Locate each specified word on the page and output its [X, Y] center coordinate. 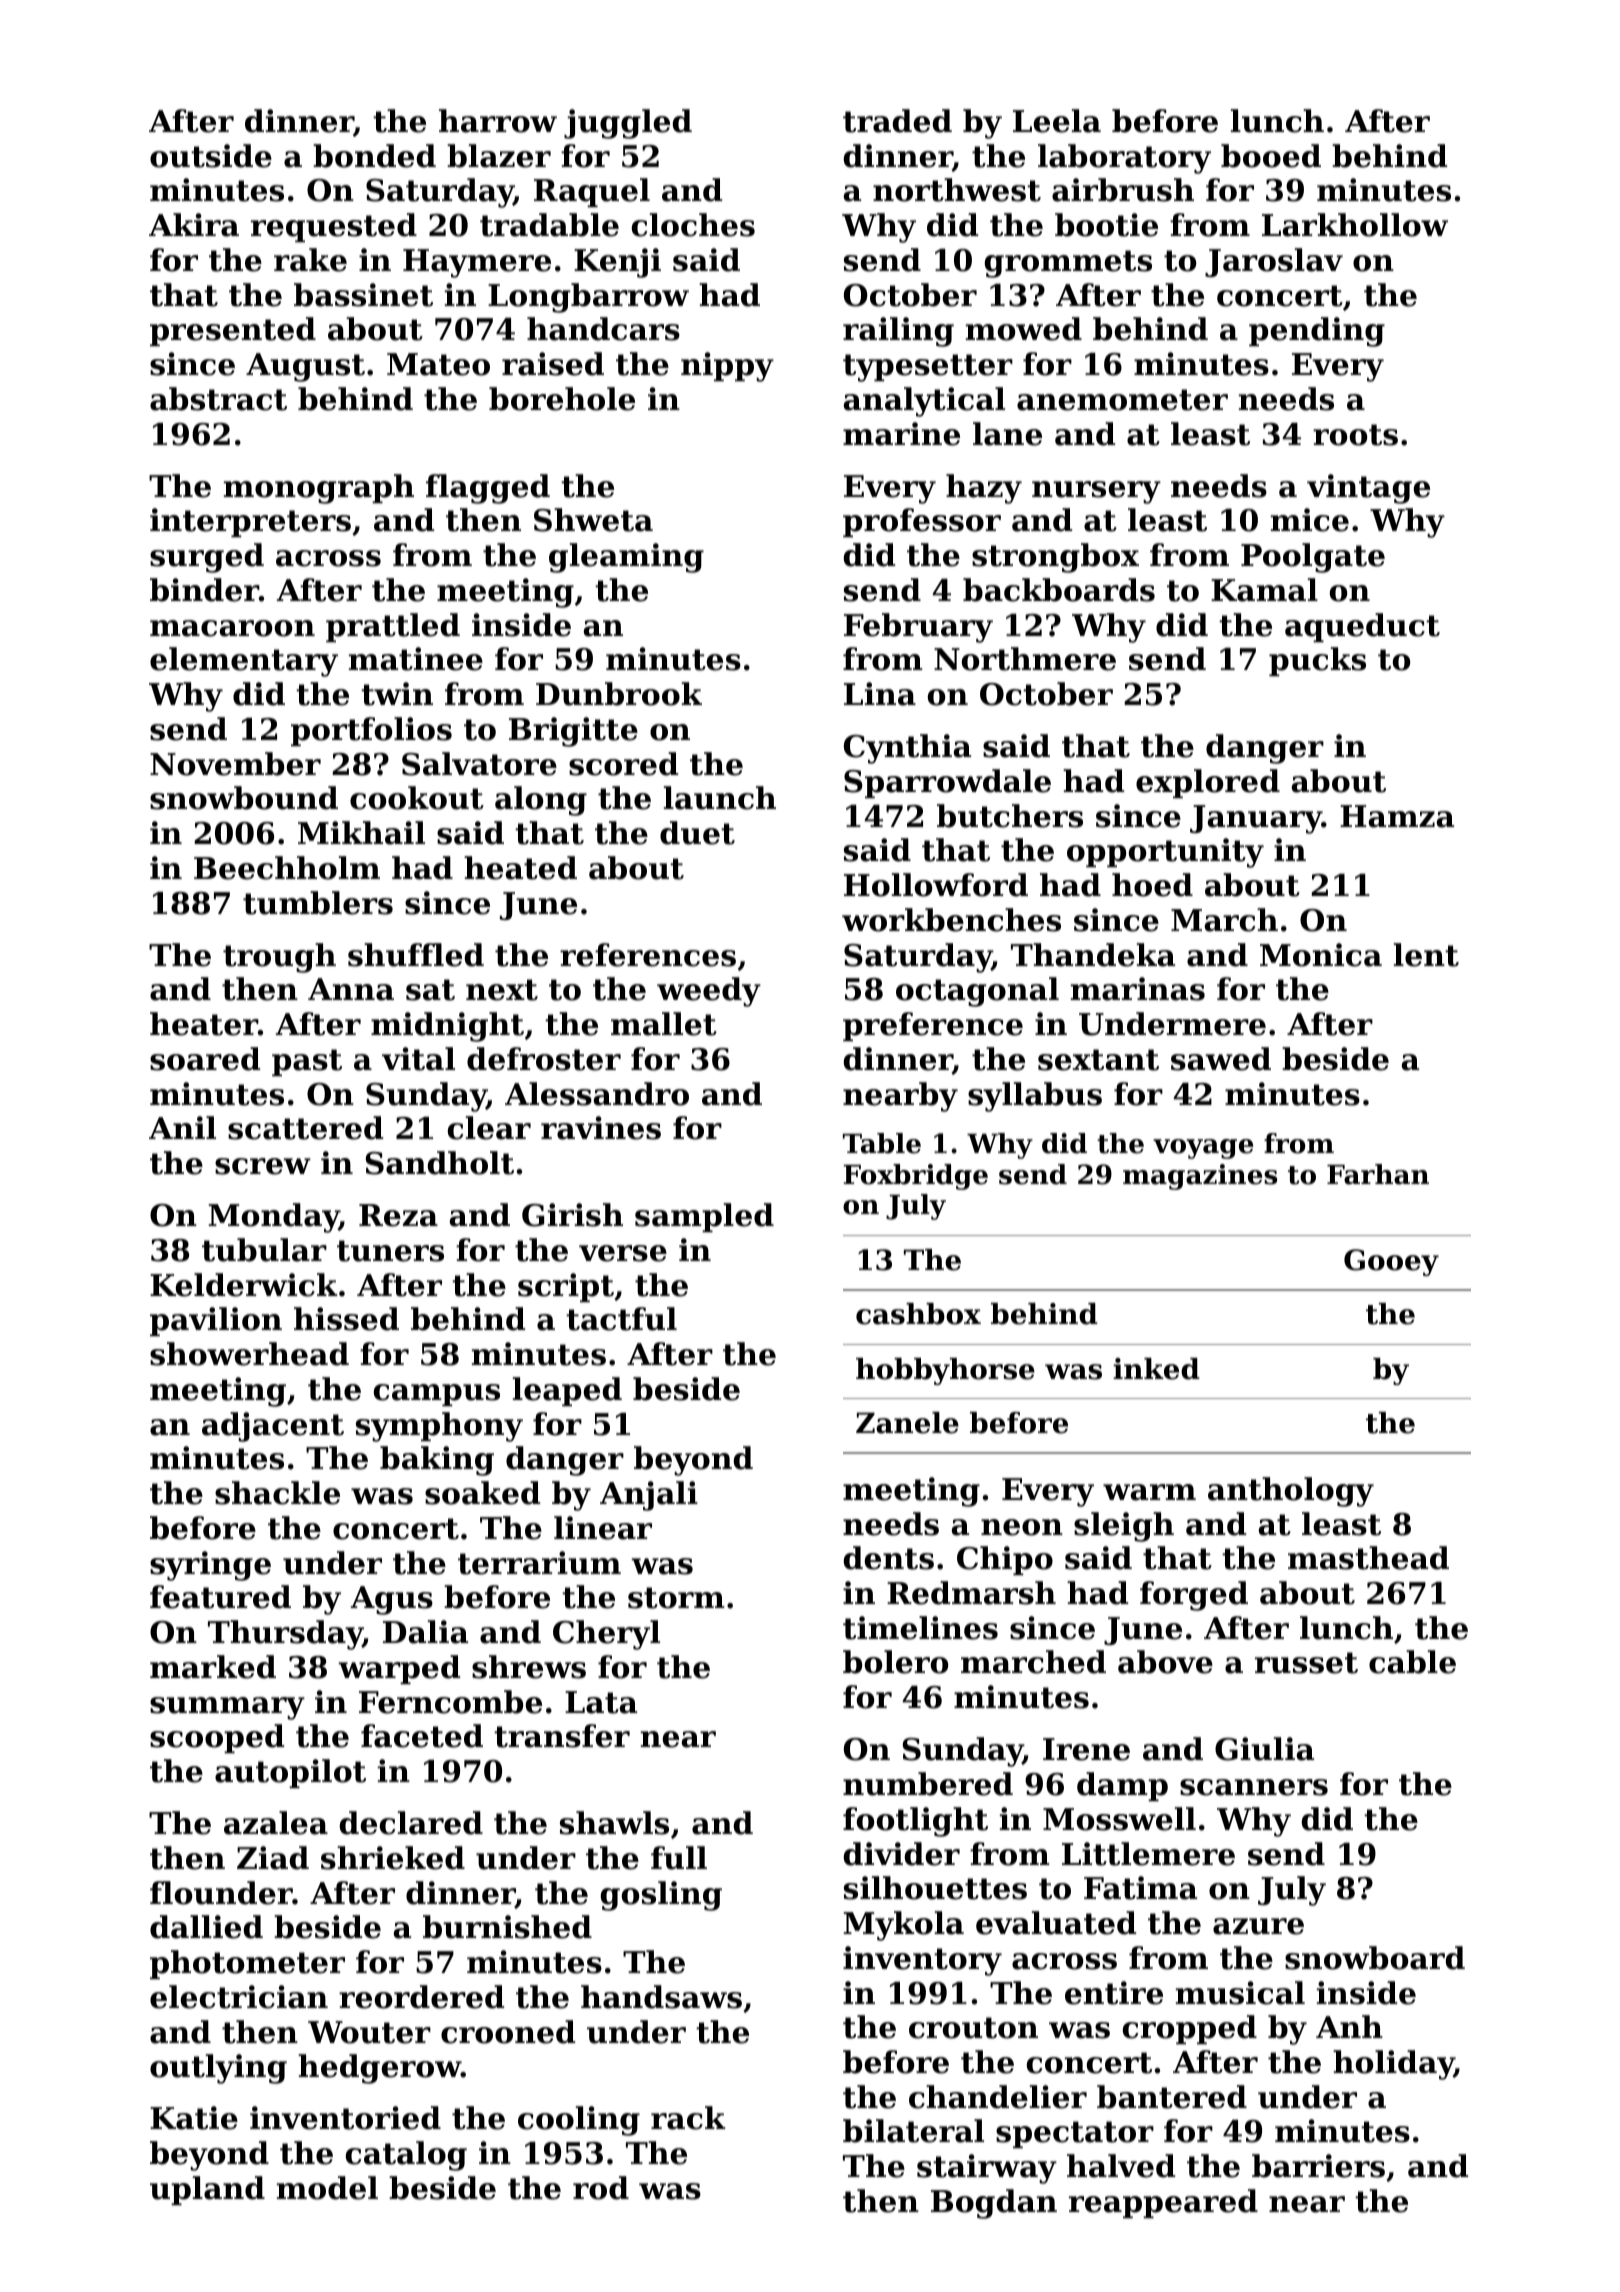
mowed [1024, 329]
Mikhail [361, 833]
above [1165, 1662]
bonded [374, 156]
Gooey [1391, 1262]
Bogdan [994, 2204]
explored [1208, 783]
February [918, 628]
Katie [194, 2118]
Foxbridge [915, 1177]
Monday [274, 1218]
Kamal [1264, 590]
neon [1022, 1527]
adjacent [273, 1427]
